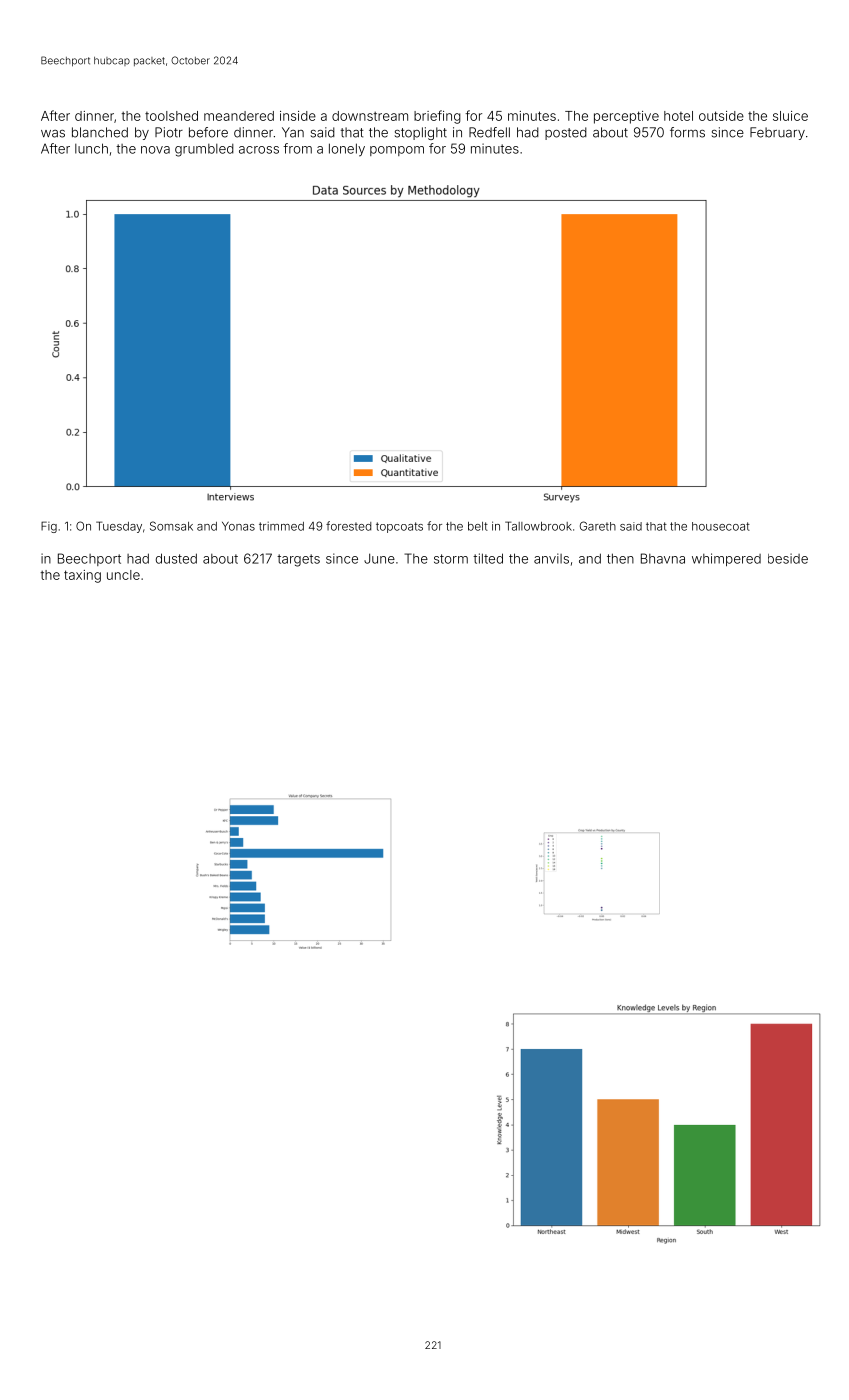  Describe the element at coordinates (598, 526) in the document. I see `Gareth` at that location.
